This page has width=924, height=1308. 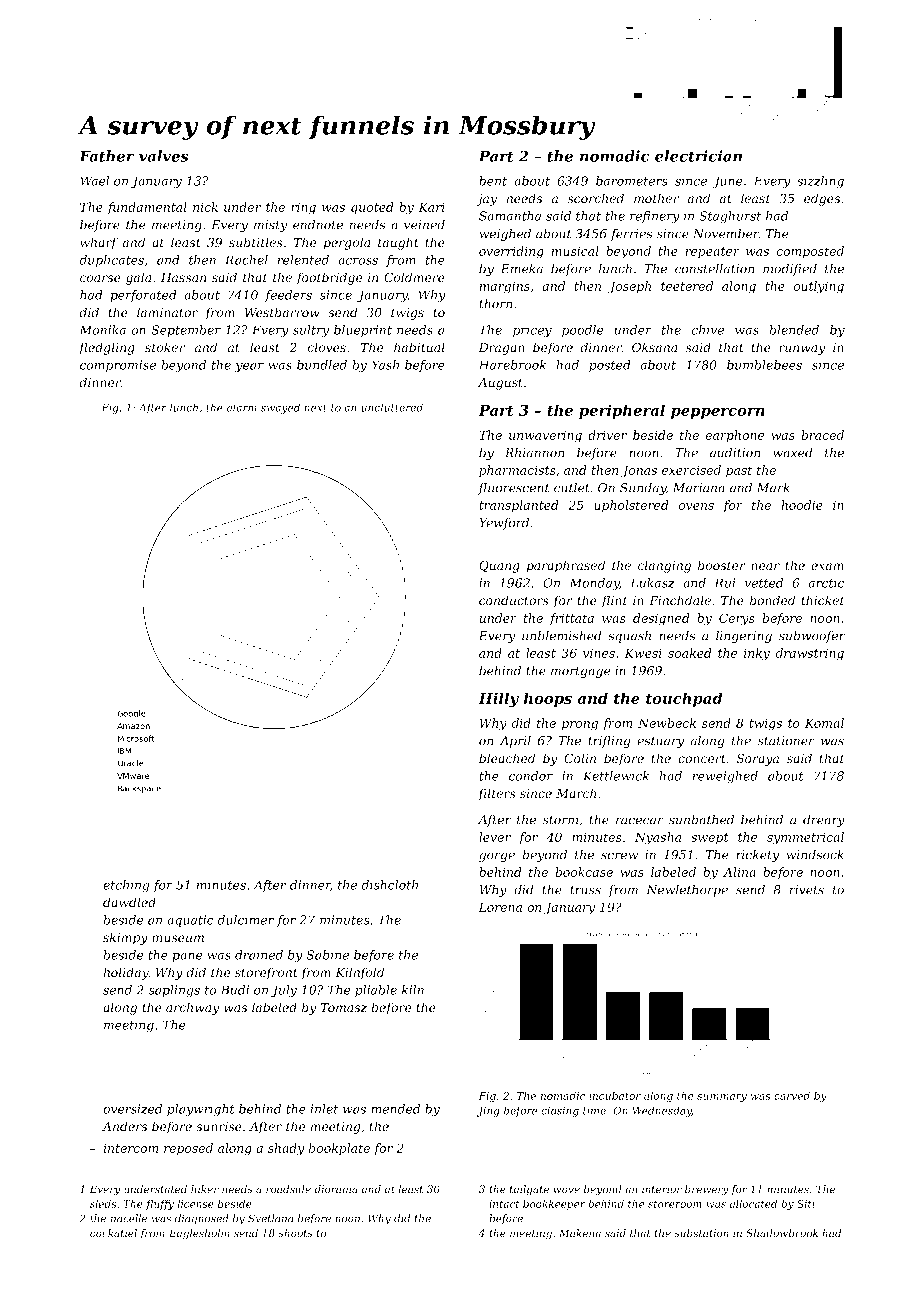 What do you see at coordinates (126, 886) in the page?
I see `etching` at bounding box center [126, 886].
